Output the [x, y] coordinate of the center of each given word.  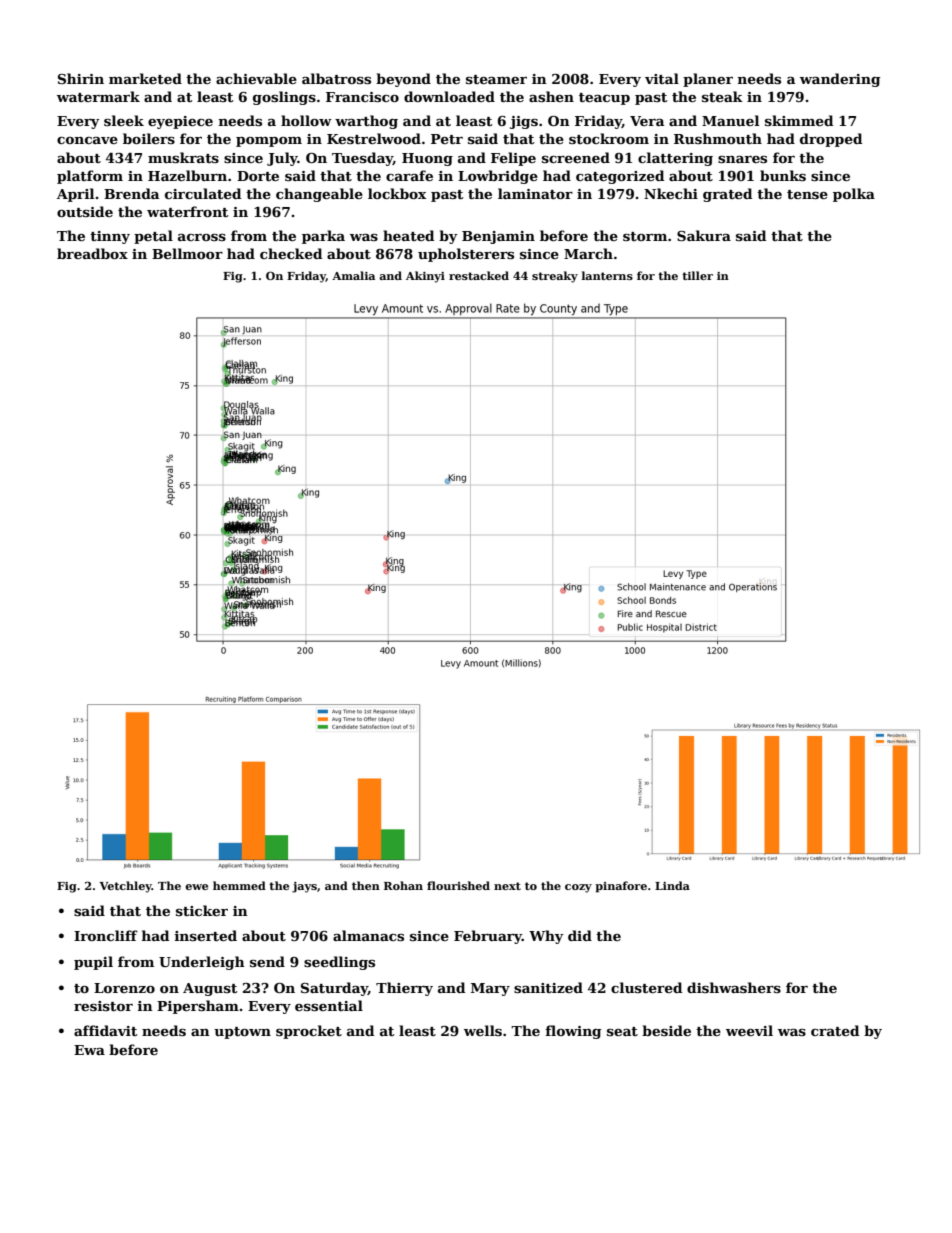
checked [291, 253]
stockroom [609, 138]
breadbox [92, 253]
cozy [578, 888]
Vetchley [125, 887]
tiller [697, 275]
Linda [672, 885]
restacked [479, 275]
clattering [675, 159]
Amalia [353, 275]
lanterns [607, 275]
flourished [458, 885]
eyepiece [180, 122]
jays [304, 887]
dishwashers [734, 987]
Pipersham [198, 1007]
